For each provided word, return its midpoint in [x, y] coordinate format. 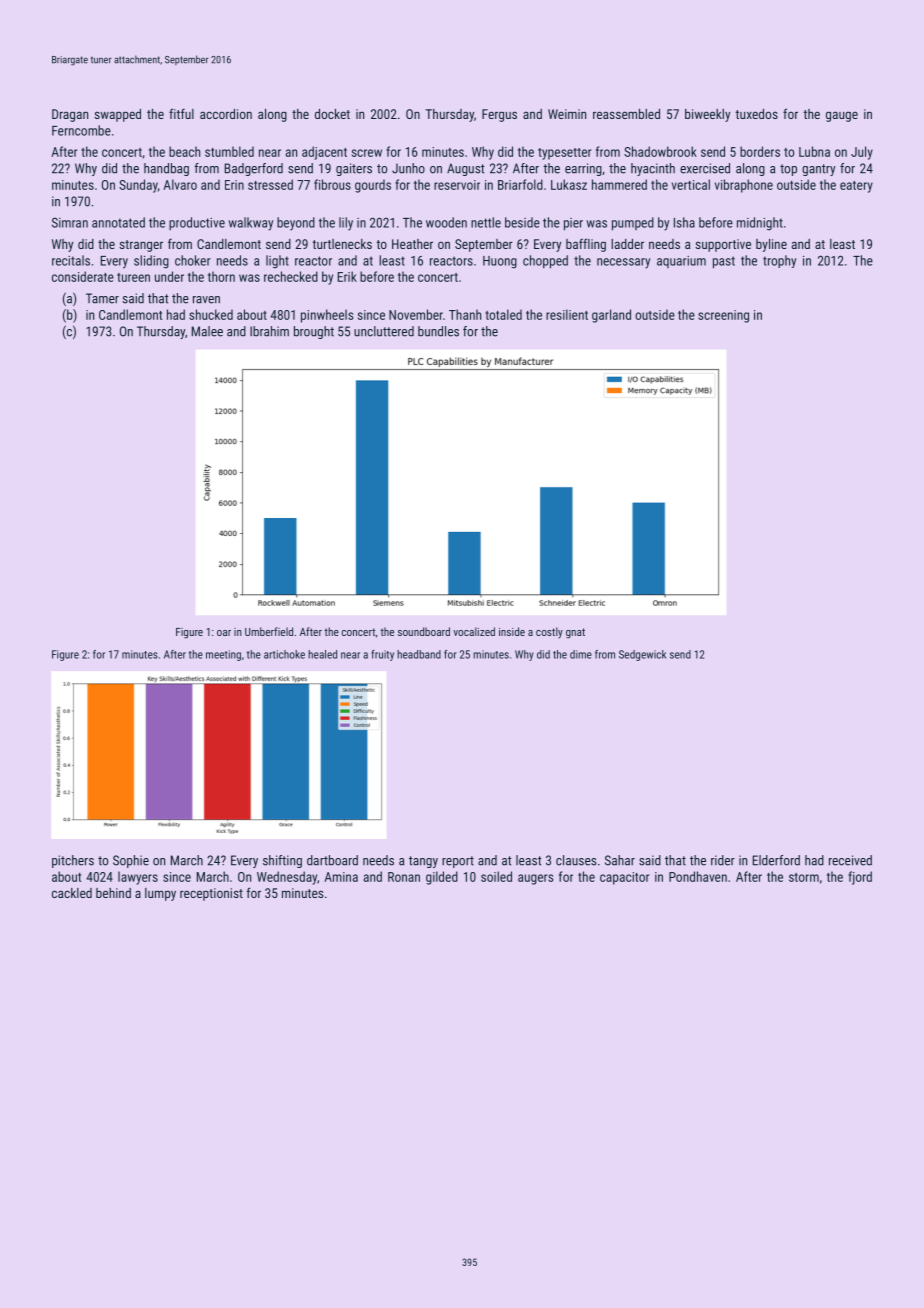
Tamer [102, 298]
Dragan [70, 115]
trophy [779, 261]
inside [512, 631]
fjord [860, 878]
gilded [442, 878]
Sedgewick [642, 655]
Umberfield [269, 631]
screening [723, 316]
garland [611, 316]
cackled [72, 893]
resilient [567, 314]
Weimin [567, 114]
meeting [223, 655]
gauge [842, 116]
